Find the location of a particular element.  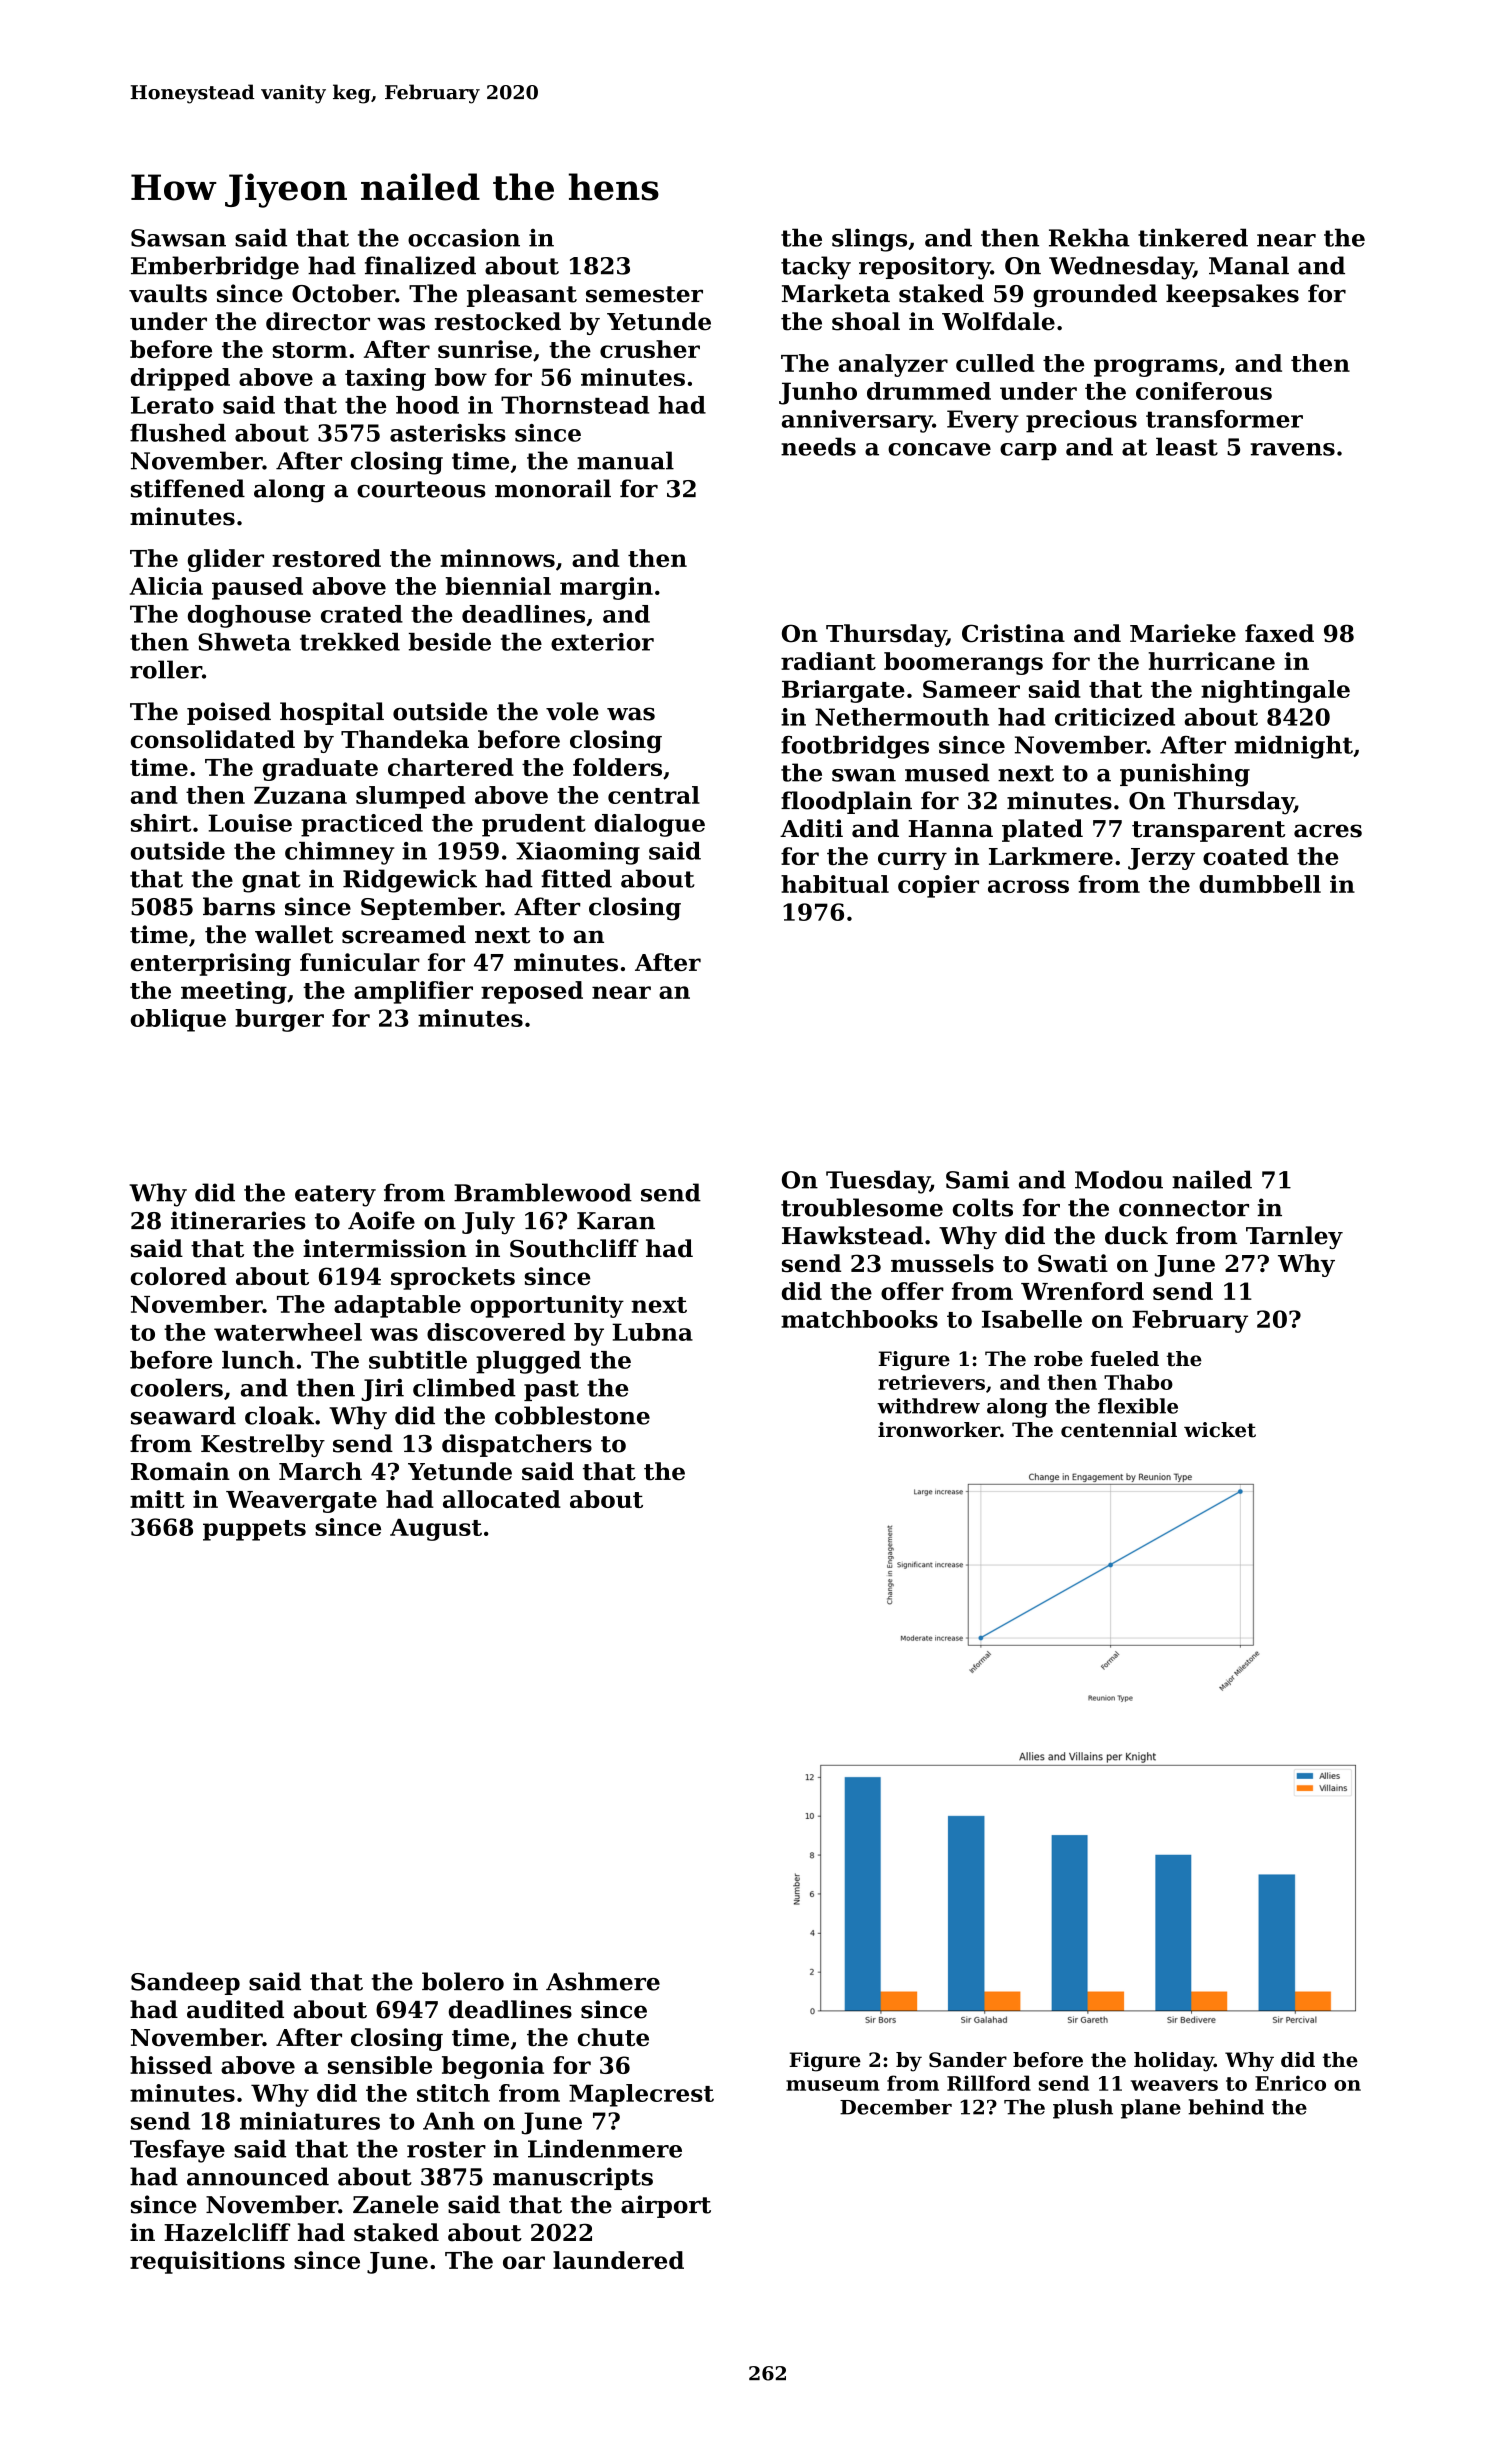

fitted is located at coordinates (576, 878).
